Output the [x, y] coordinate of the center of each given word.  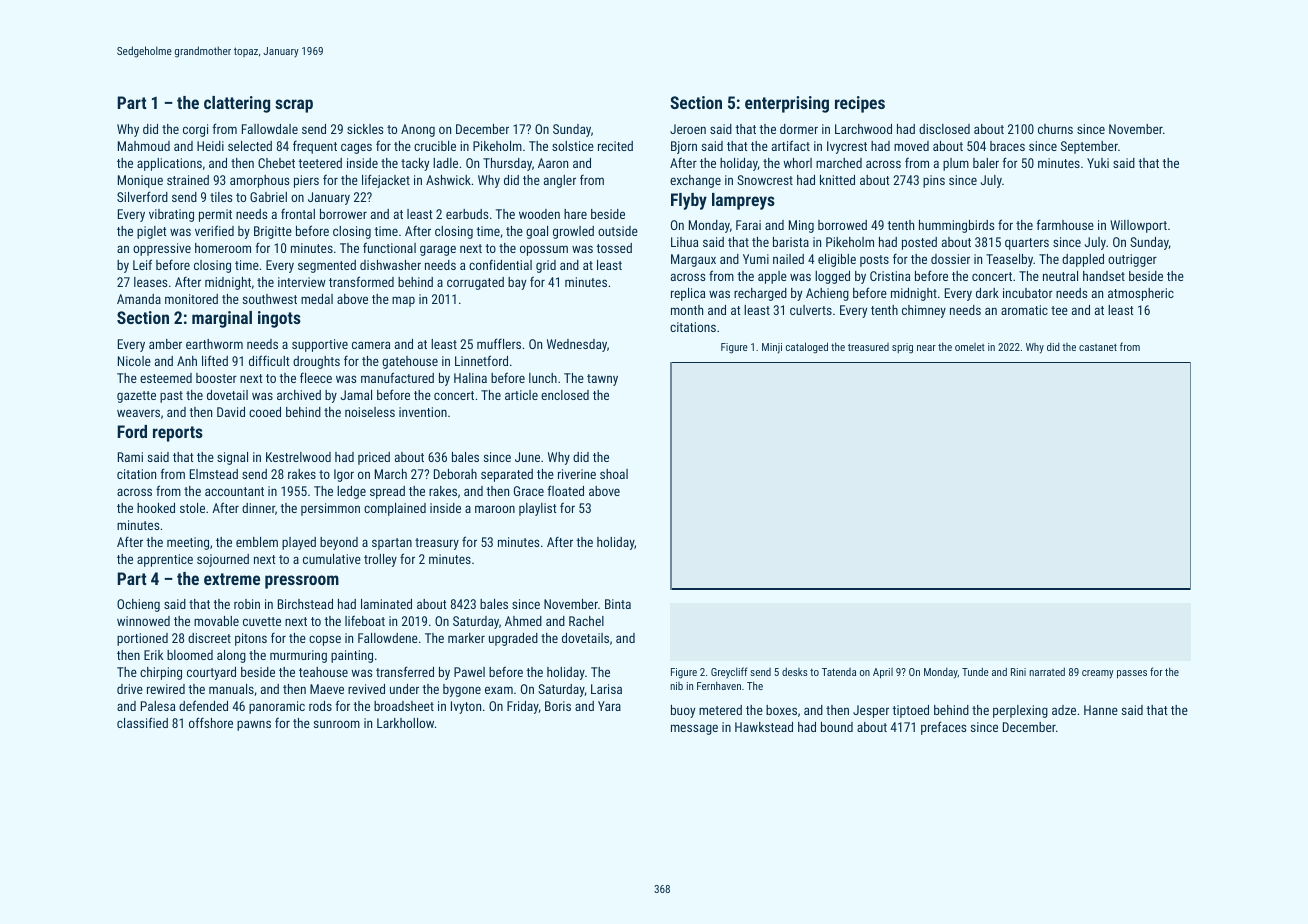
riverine [577, 474]
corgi [195, 130]
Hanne [1101, 710]
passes [1132, 674]
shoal [614, 474]
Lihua [684, 242]
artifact [791, 145]
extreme [232, 579]
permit [215, 215]
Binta [618, 604]
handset [1104, 276]
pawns [254, 725]
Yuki [1098, 163]
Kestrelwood [298, 457]
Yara [609, 706]
